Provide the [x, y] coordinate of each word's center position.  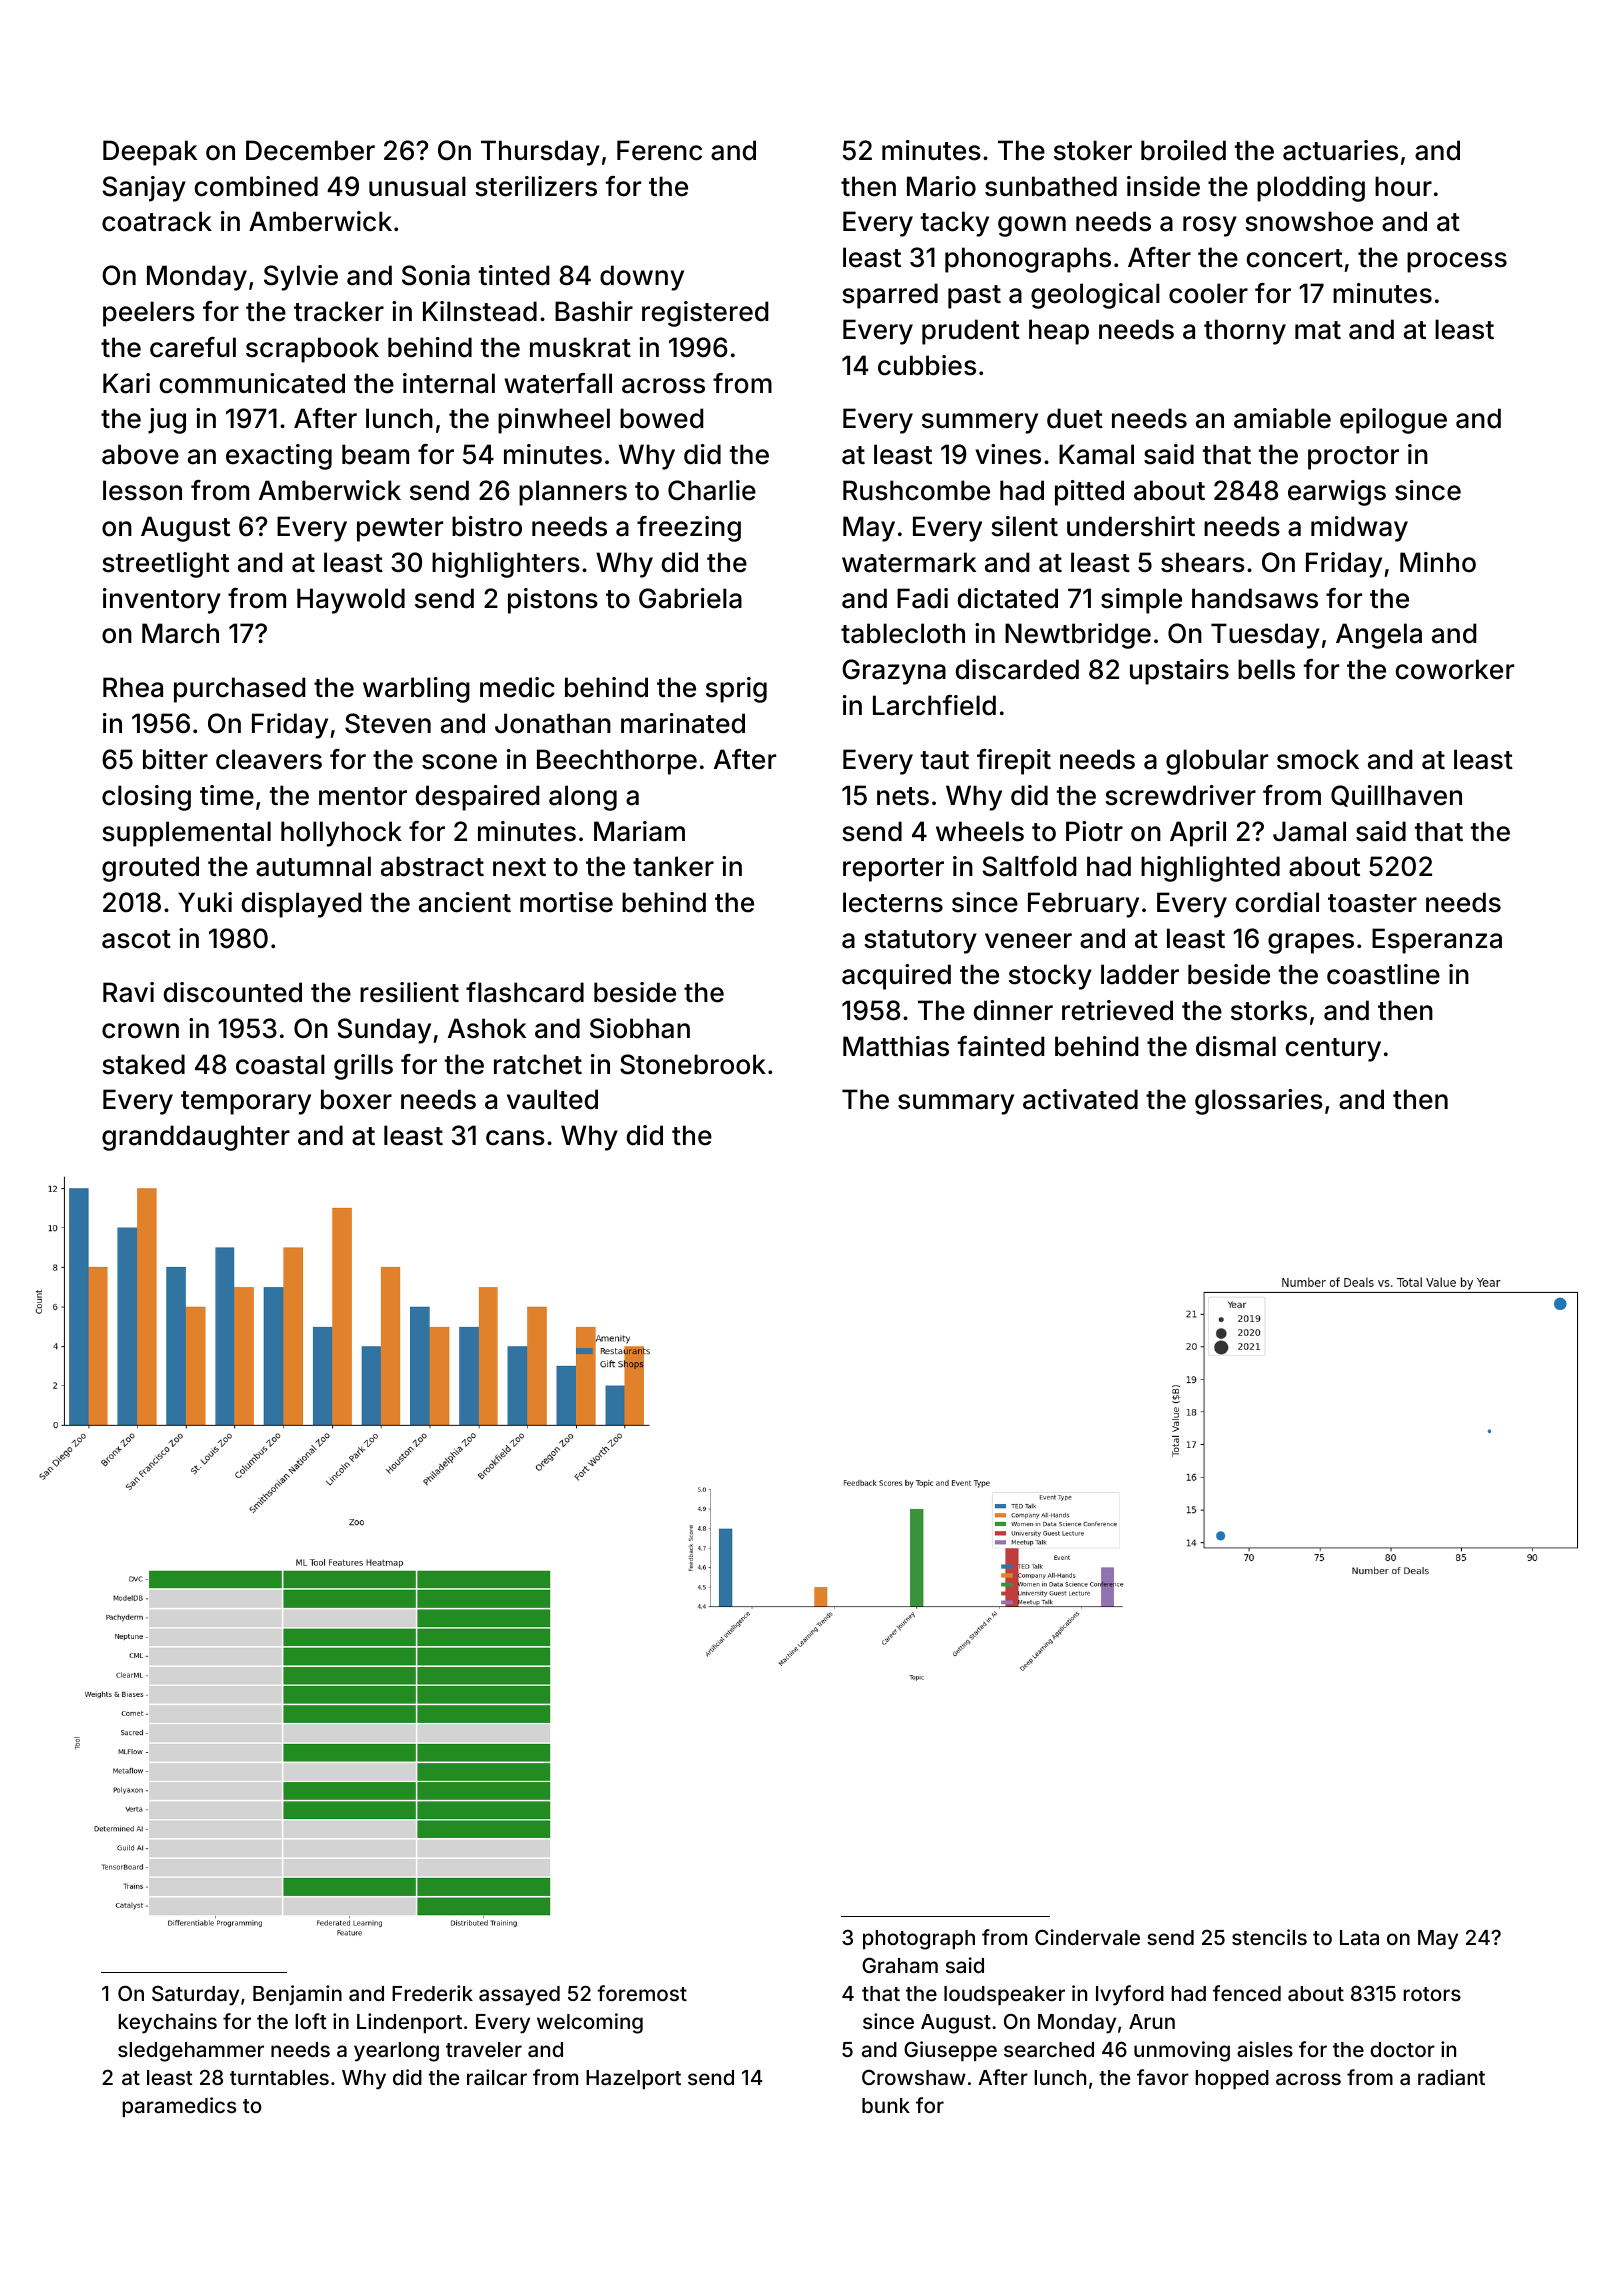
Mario [941, 186]
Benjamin [297, 1995]
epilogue [1393, 421]
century [1333, 1050]
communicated [252, 383]
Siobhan [640, 1028]
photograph [919, 1940]
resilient [409, 992]
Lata [1359, 1937]
